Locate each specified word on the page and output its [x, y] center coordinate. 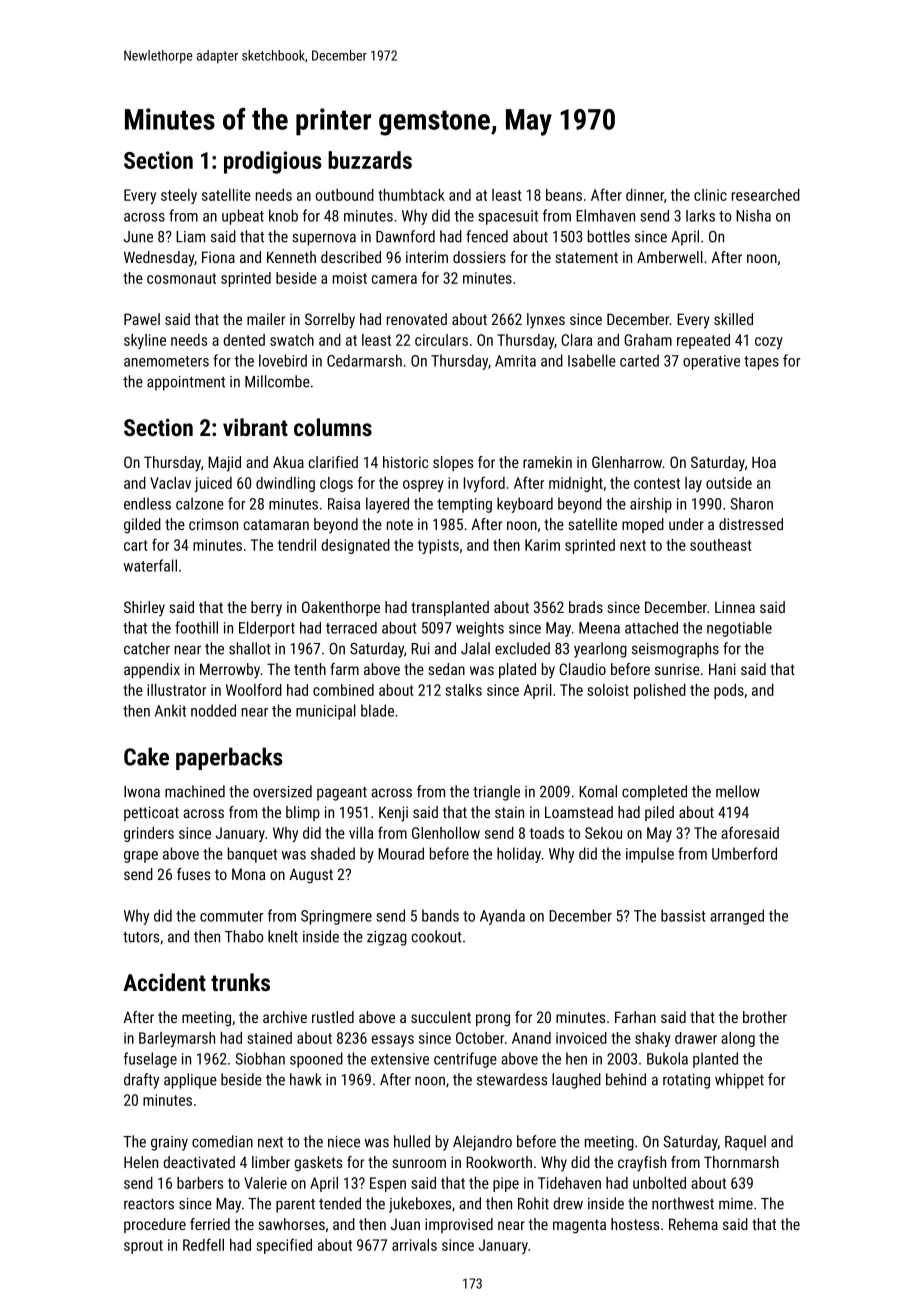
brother [765, 1017]
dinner [645, 195]
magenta [579, 1226]
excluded [522, 648]
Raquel [745, 1143]
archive [285, 1017]
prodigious [273, 162]
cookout [437, 936]
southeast [721, 545]
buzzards [370, 160]
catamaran [276, 524]
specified [284, 1246]
